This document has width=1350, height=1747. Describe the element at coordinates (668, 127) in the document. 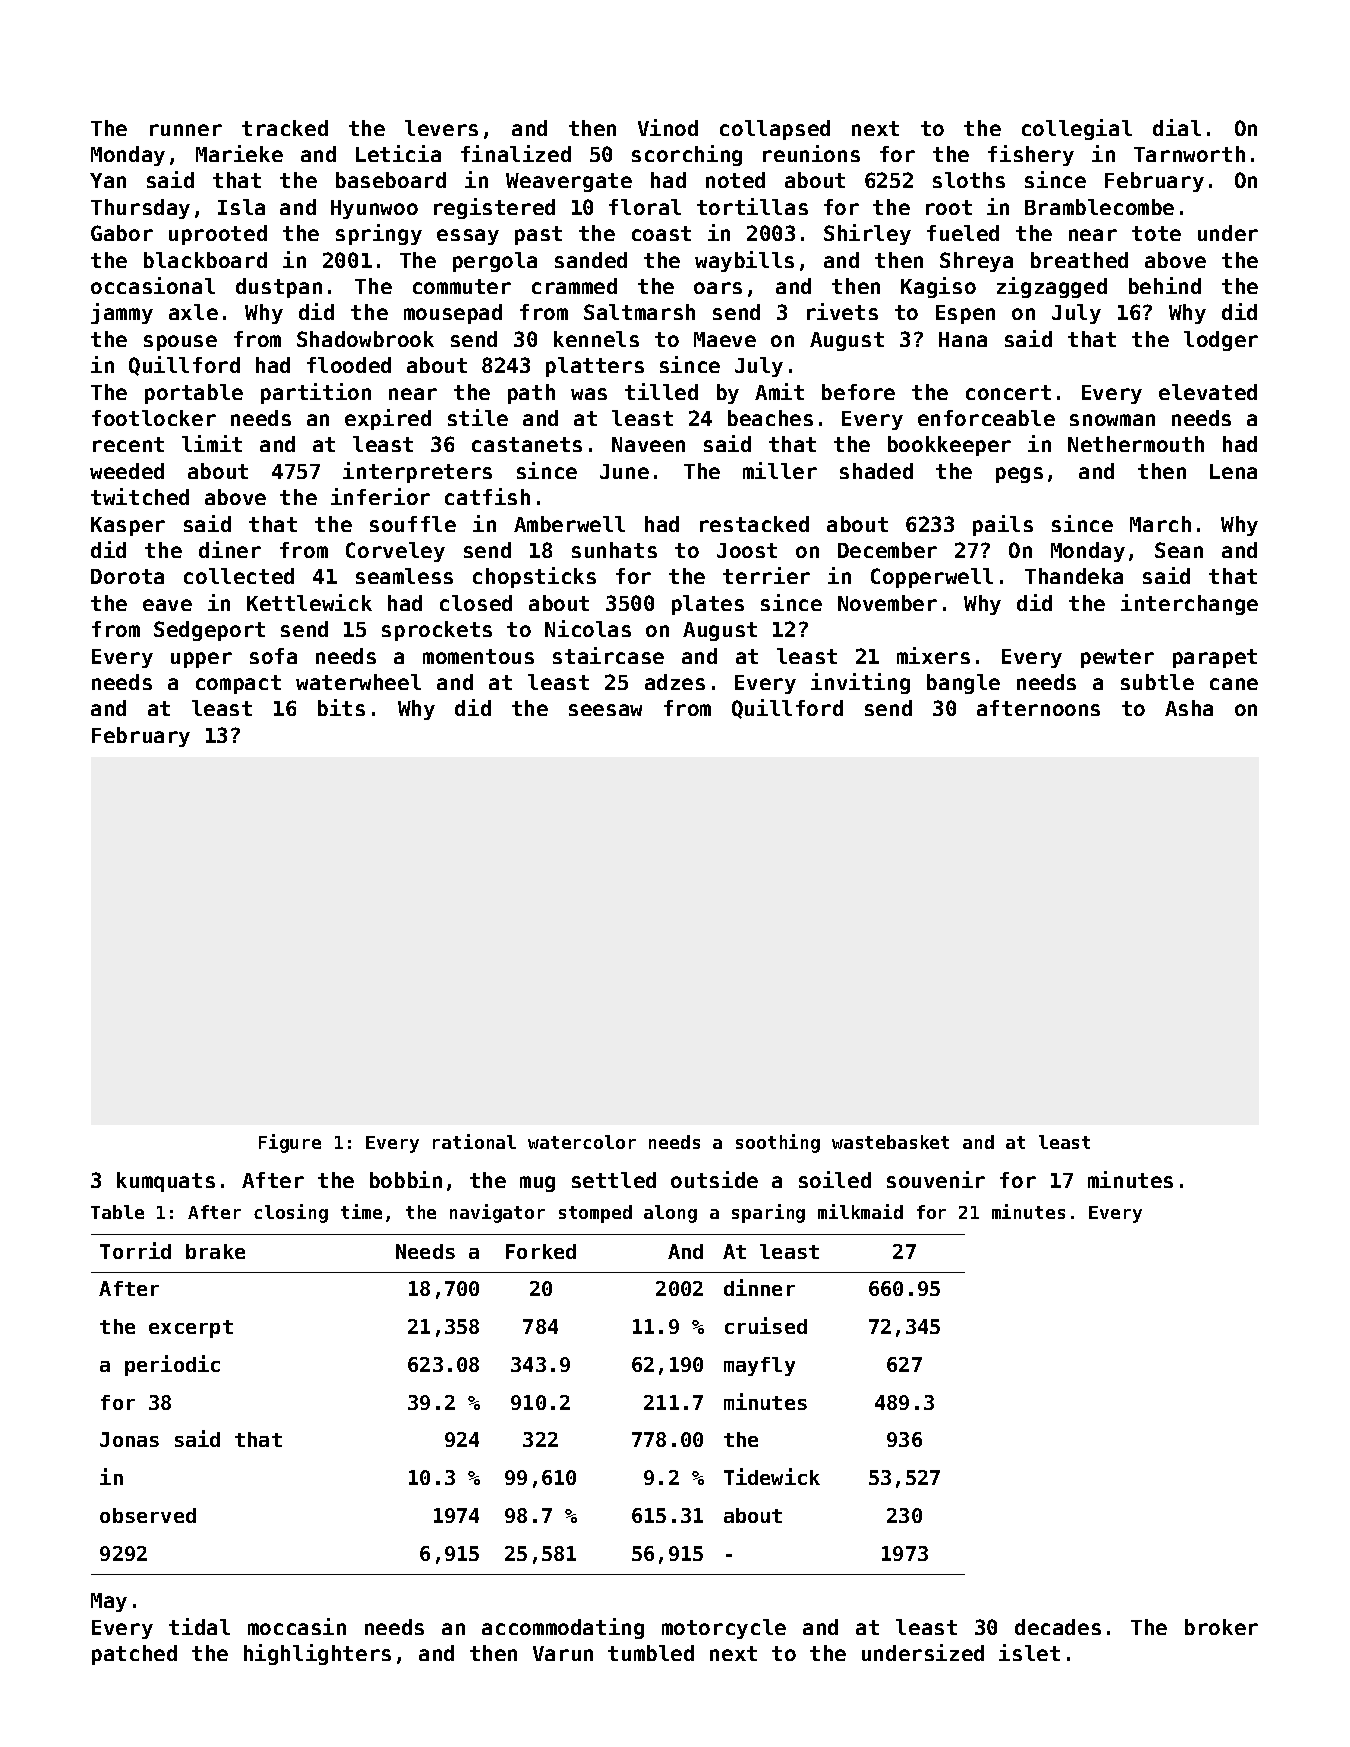

I see `Vinod` at that location.
